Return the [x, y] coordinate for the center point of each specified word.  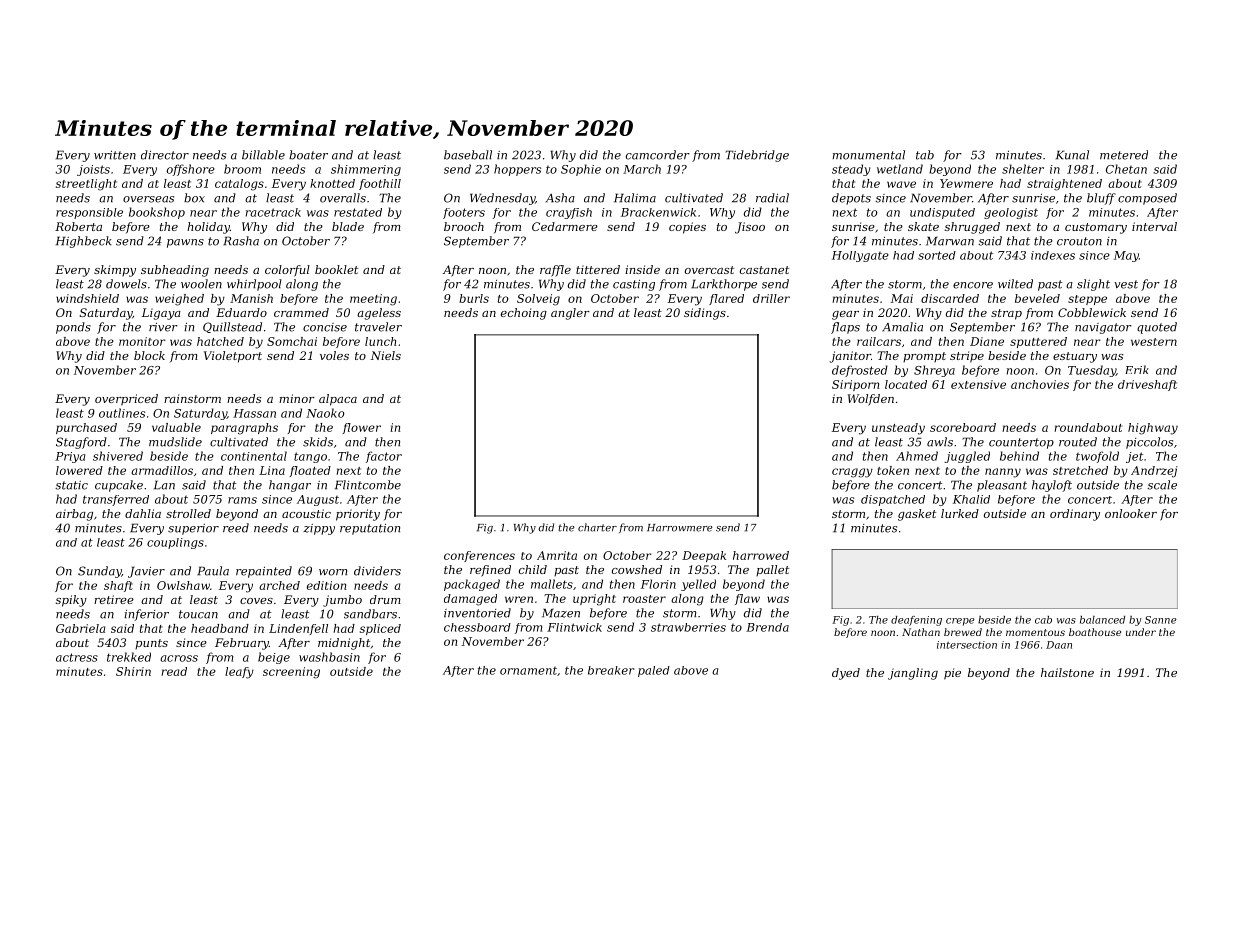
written [115, 155]
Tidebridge [757, 156]
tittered [598, 269]
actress [77, 657]
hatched [220, 341]
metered [1124, 155]
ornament [528, 671]
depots [851, 199]
